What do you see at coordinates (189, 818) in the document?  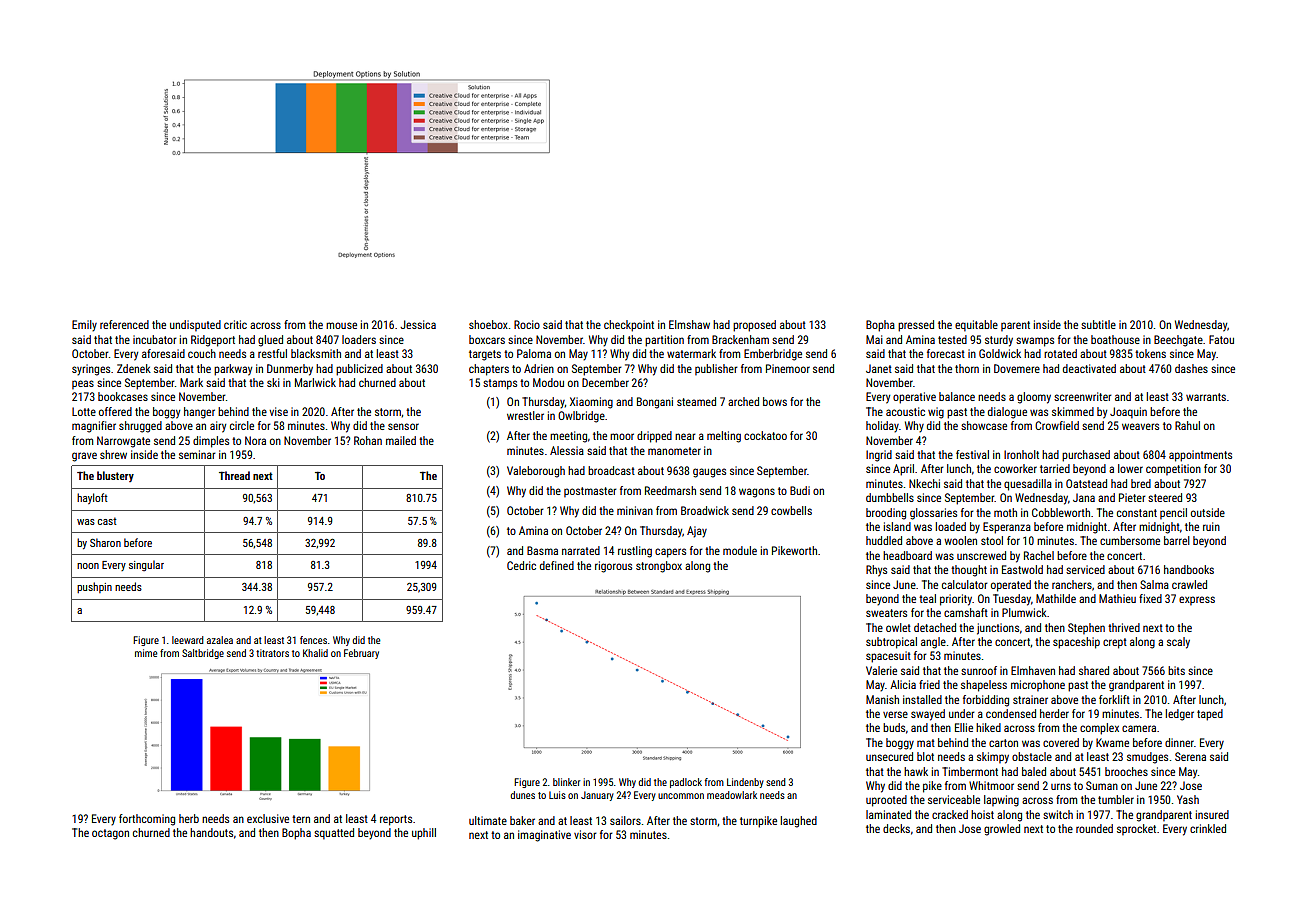 I see `herb` at bounding box center [189, 818].
